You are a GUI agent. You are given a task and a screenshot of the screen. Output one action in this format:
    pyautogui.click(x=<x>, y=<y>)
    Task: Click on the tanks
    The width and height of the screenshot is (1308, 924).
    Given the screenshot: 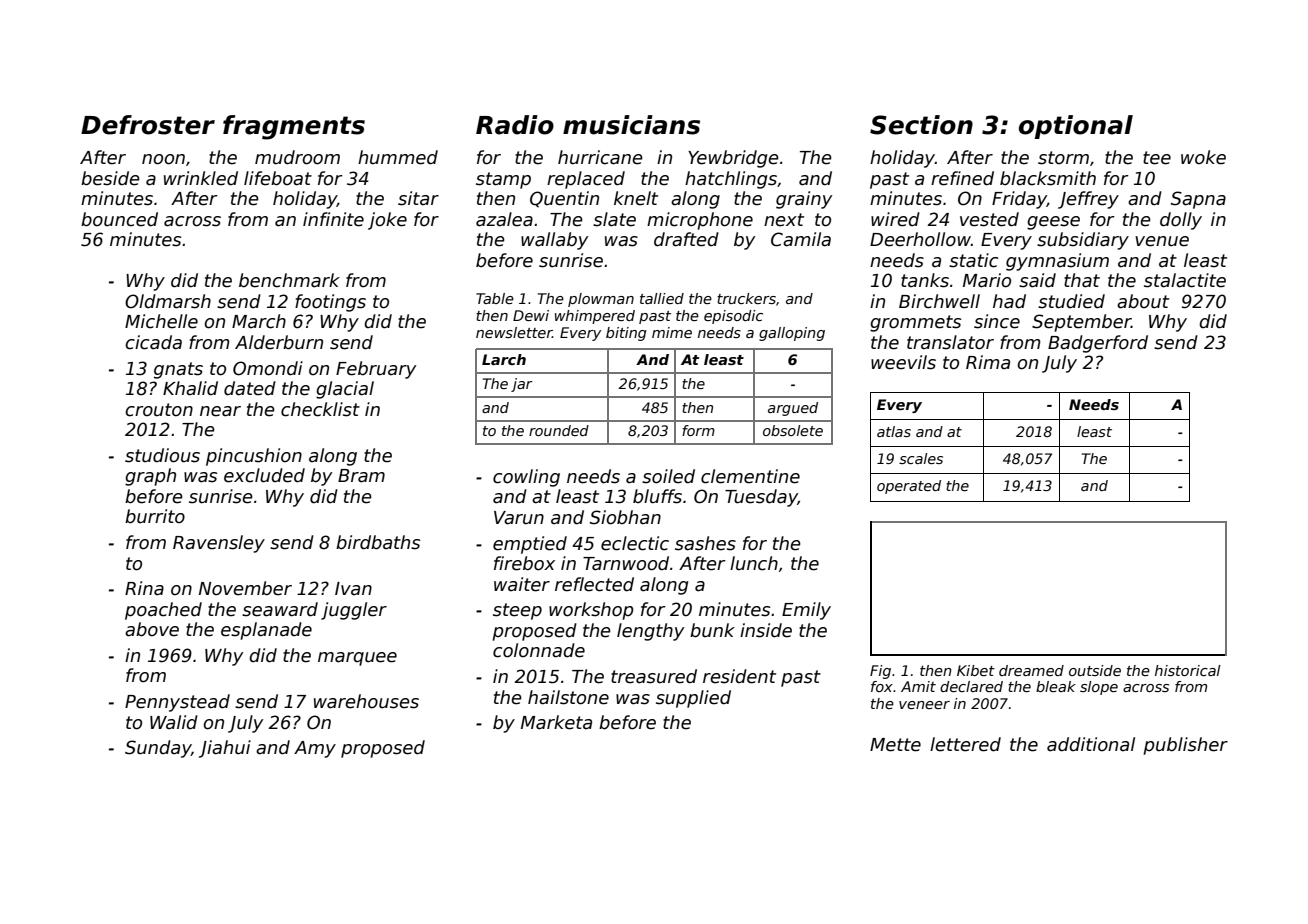 What is the action you would take?
    pyautogui.click(x=925, y=280)
